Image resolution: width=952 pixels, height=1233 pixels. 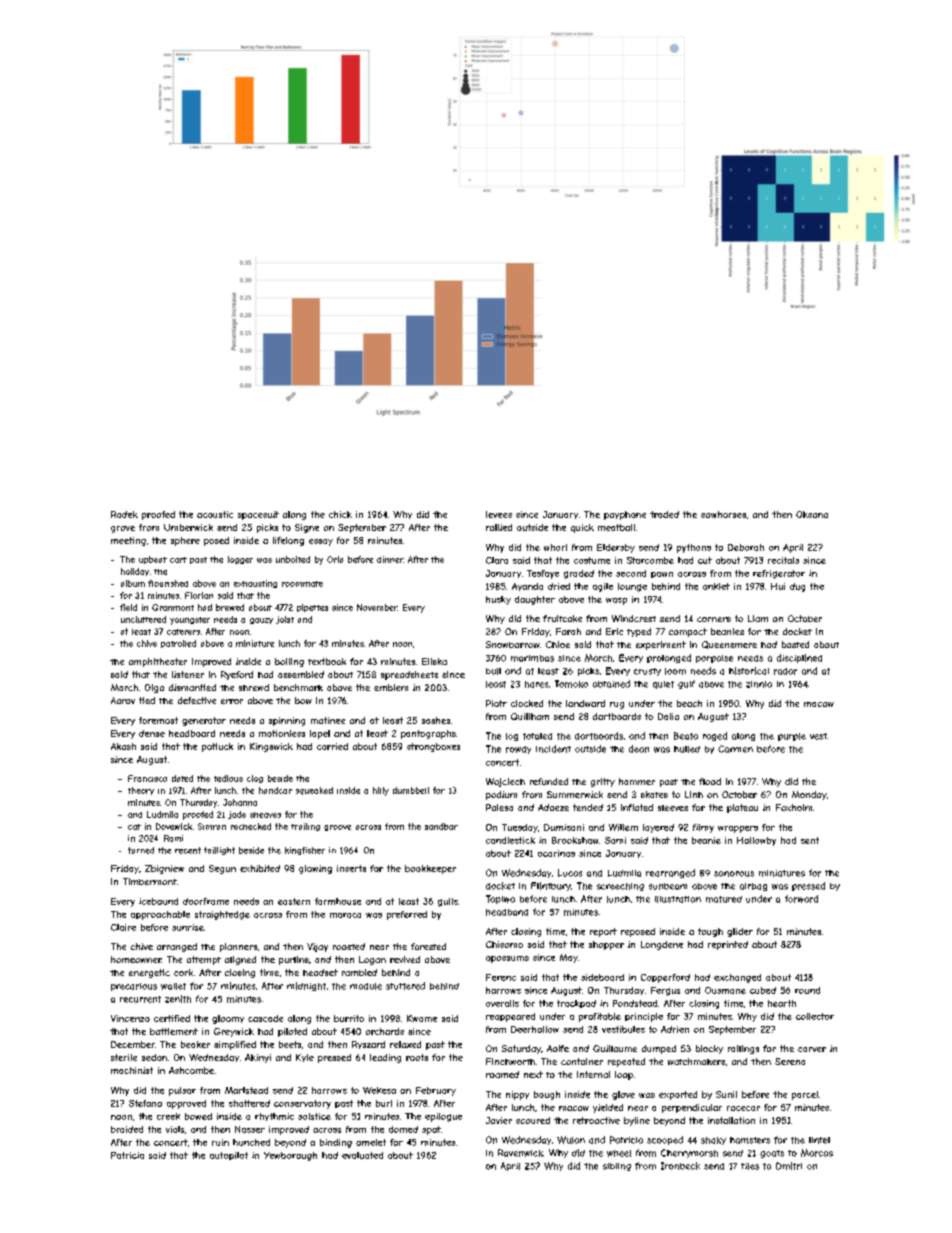 I want to click on airbag, so click(x=753, y=887).
